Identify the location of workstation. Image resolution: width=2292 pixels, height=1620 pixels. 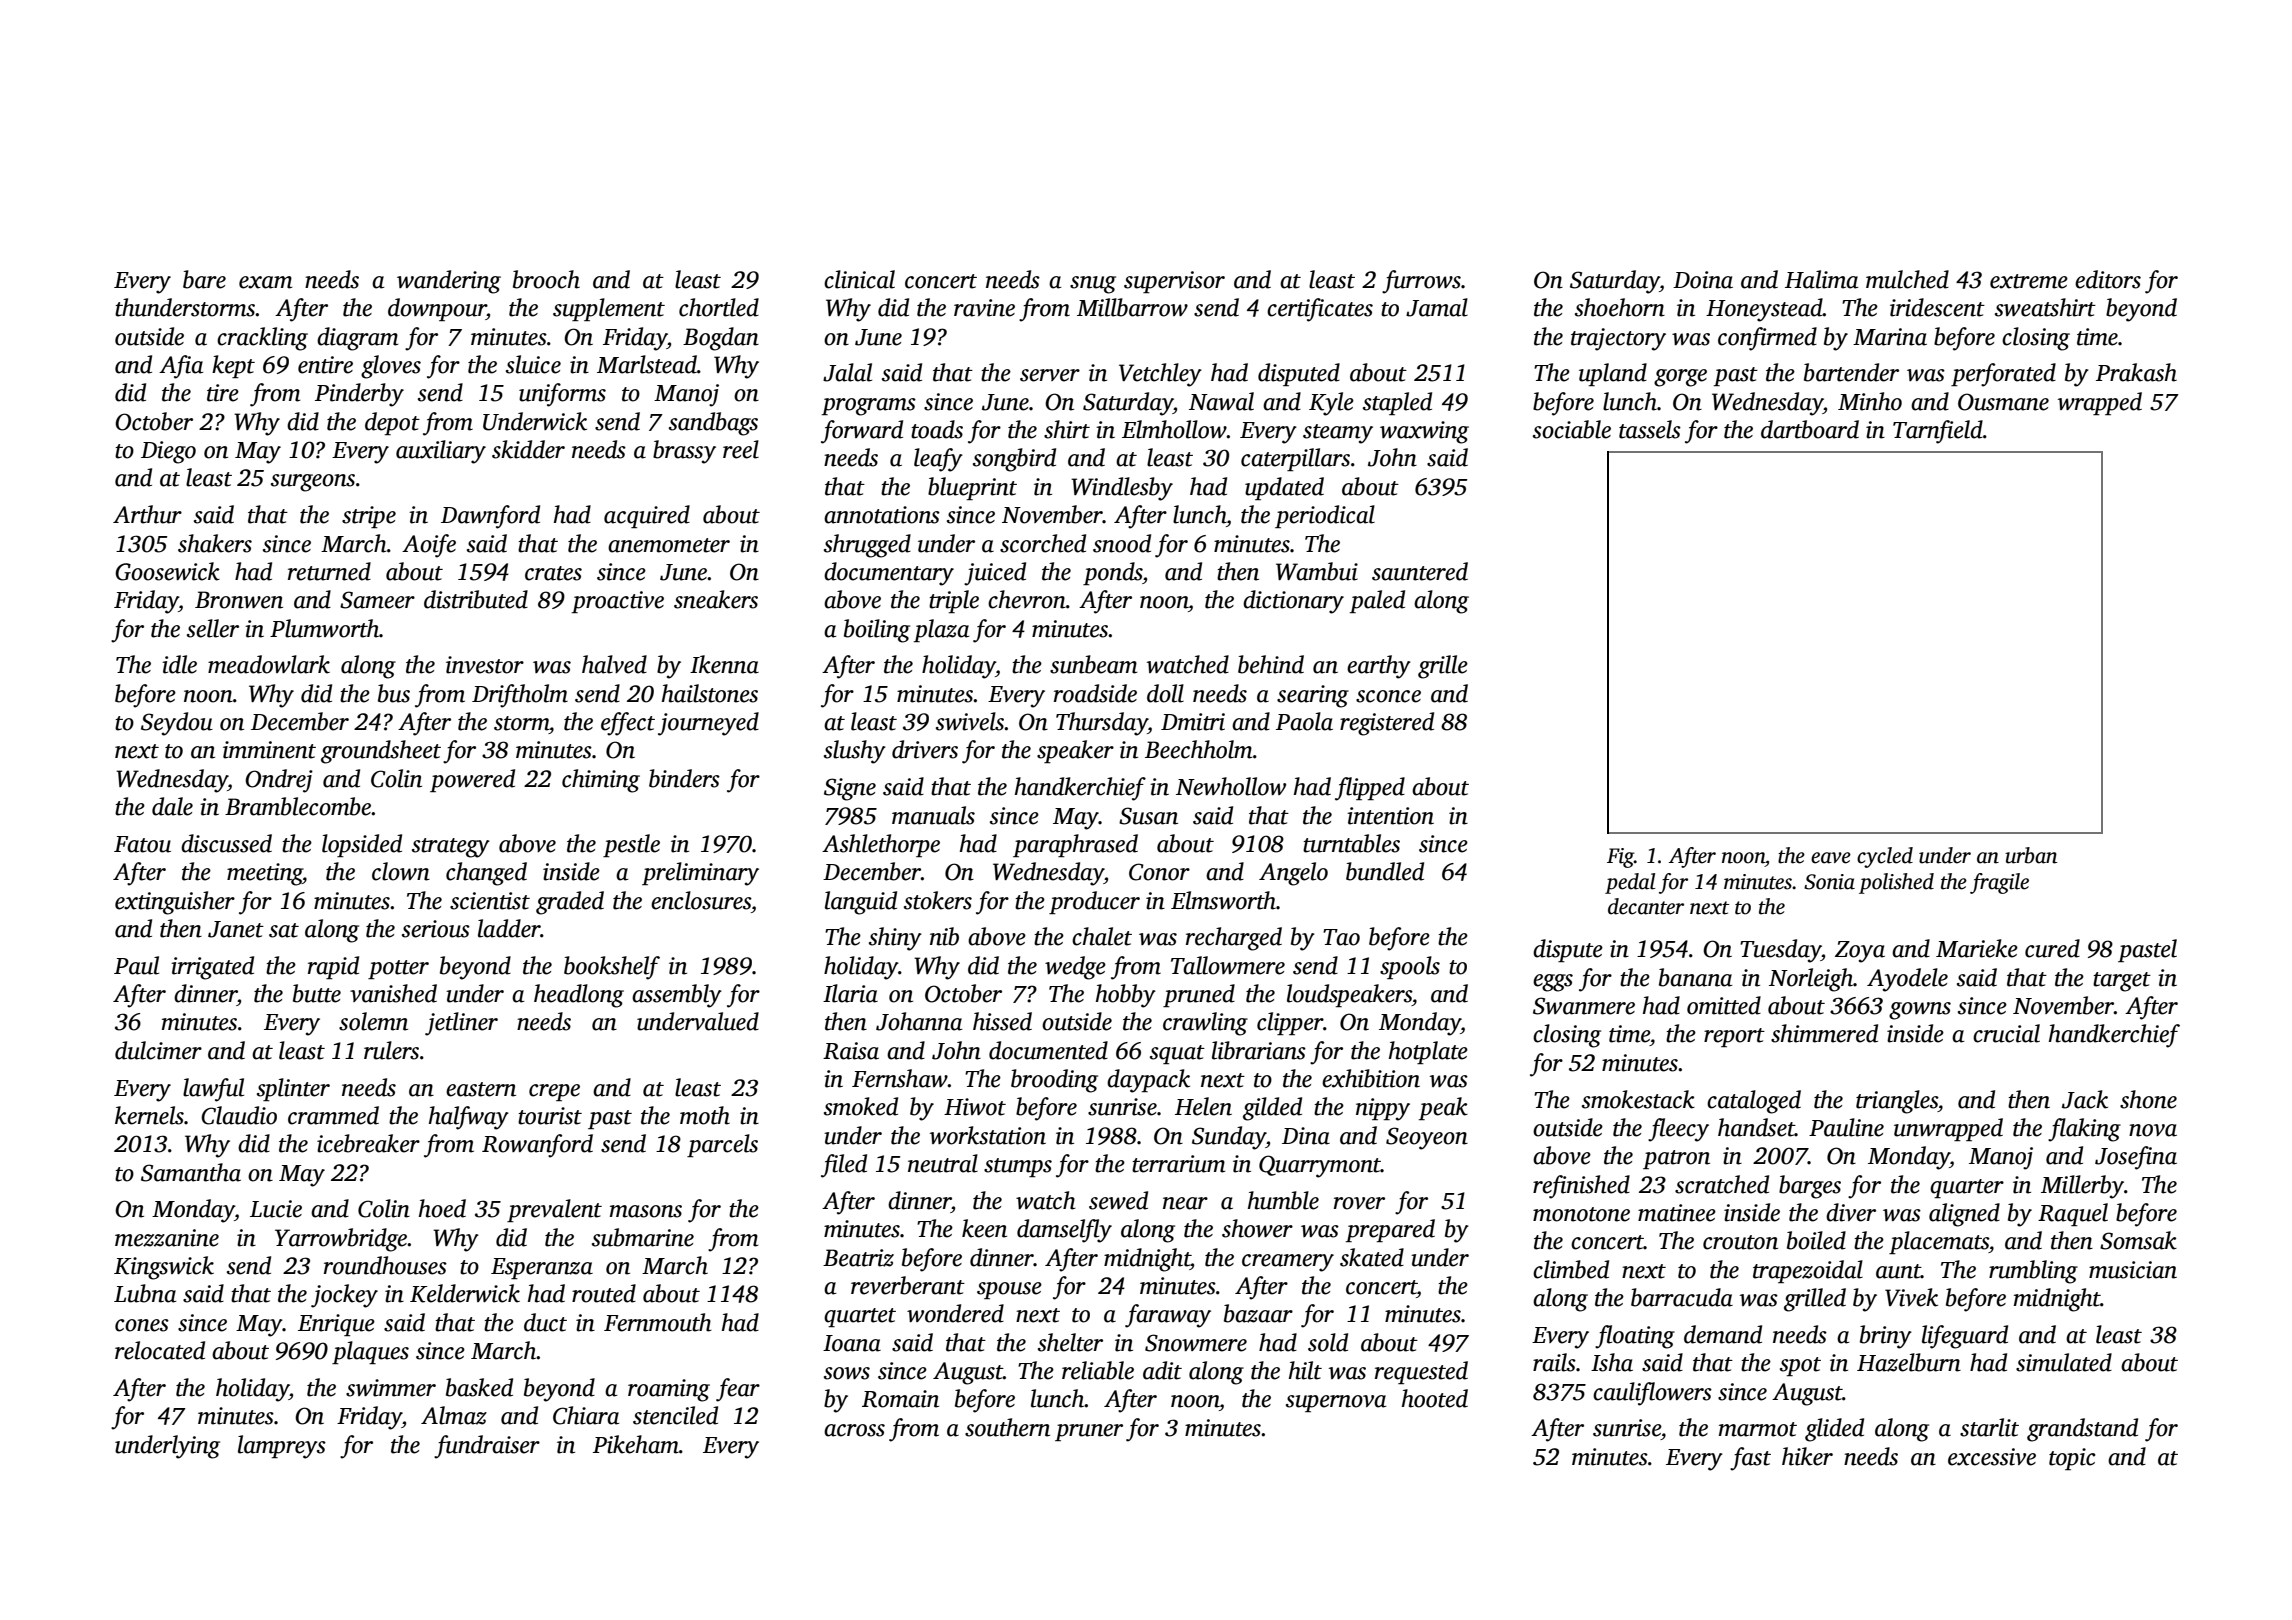
(988, 1135).
